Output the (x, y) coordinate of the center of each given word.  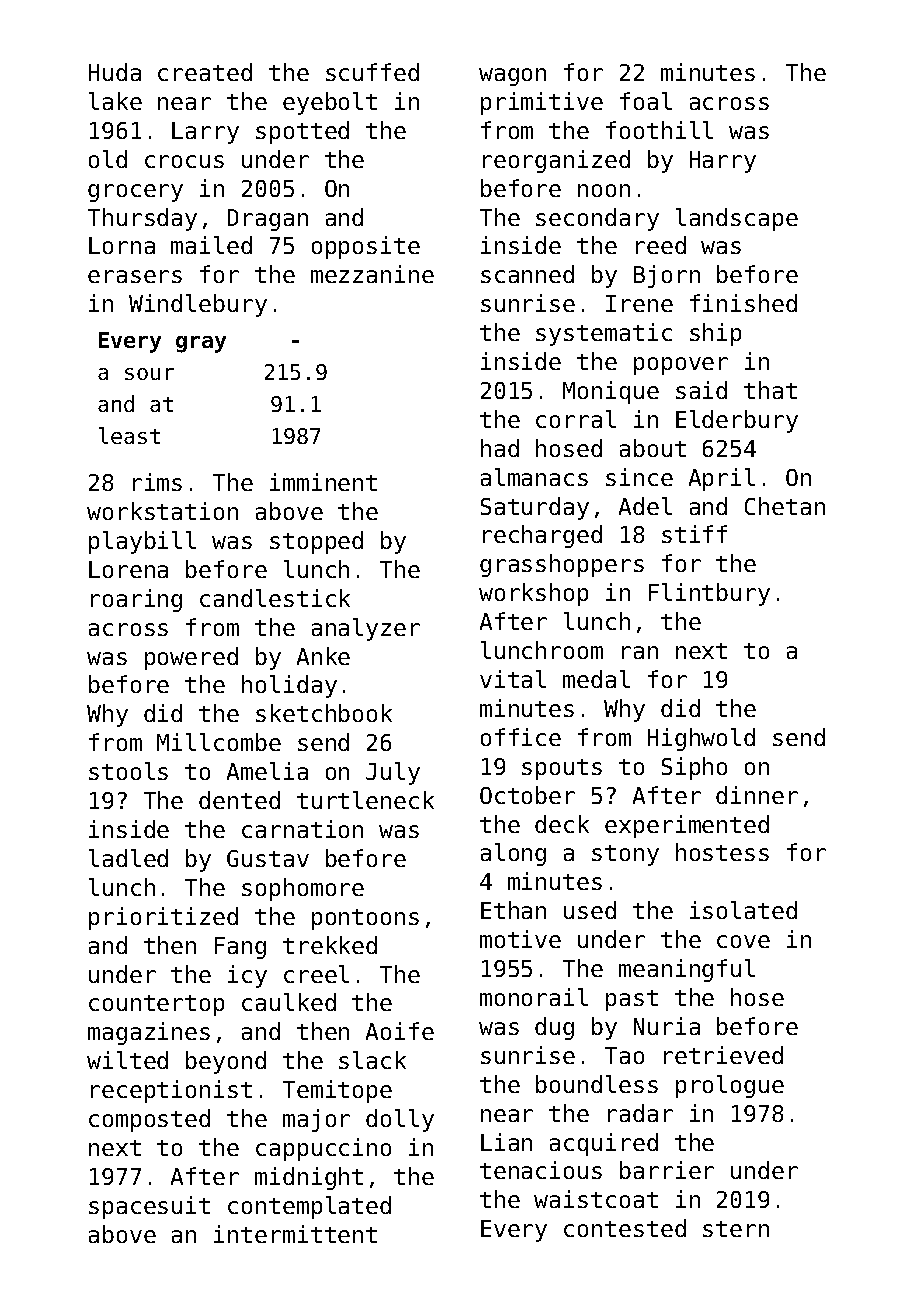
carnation (302, 829)
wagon (512, 77)
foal (646, 101)
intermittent (295, 1234)
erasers (135, 276)
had (500, 448)
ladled (128, 858)
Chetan (785, 506)
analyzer (366, 629)
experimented (687, 826)
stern (736, 1229)
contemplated (309, 1207)
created (205, 72)
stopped (316, 542)
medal (596, 679)
